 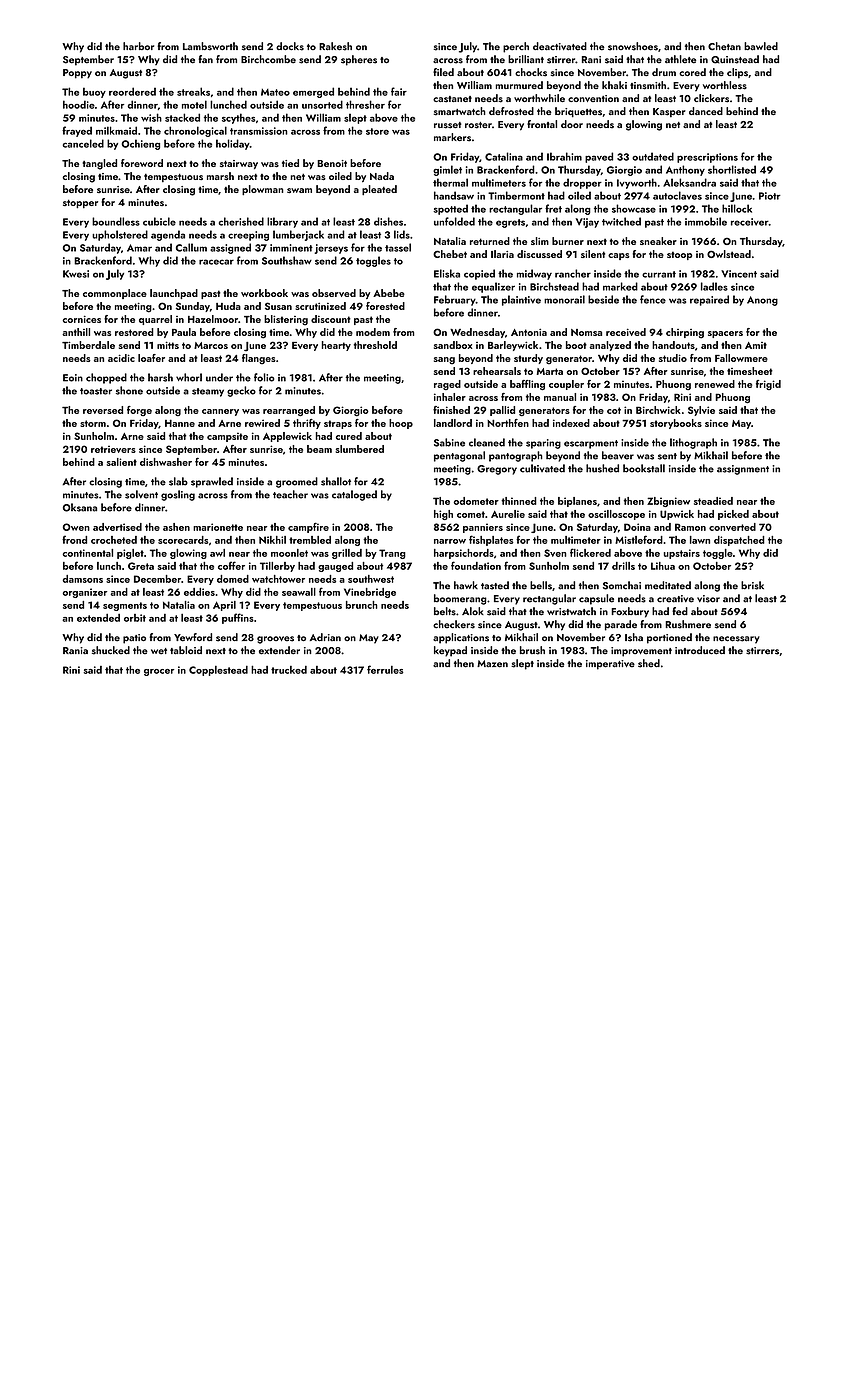 What do you see at coordinates (159, 672) in the document?
I see `grocer` at bounding box center [159, 672].
